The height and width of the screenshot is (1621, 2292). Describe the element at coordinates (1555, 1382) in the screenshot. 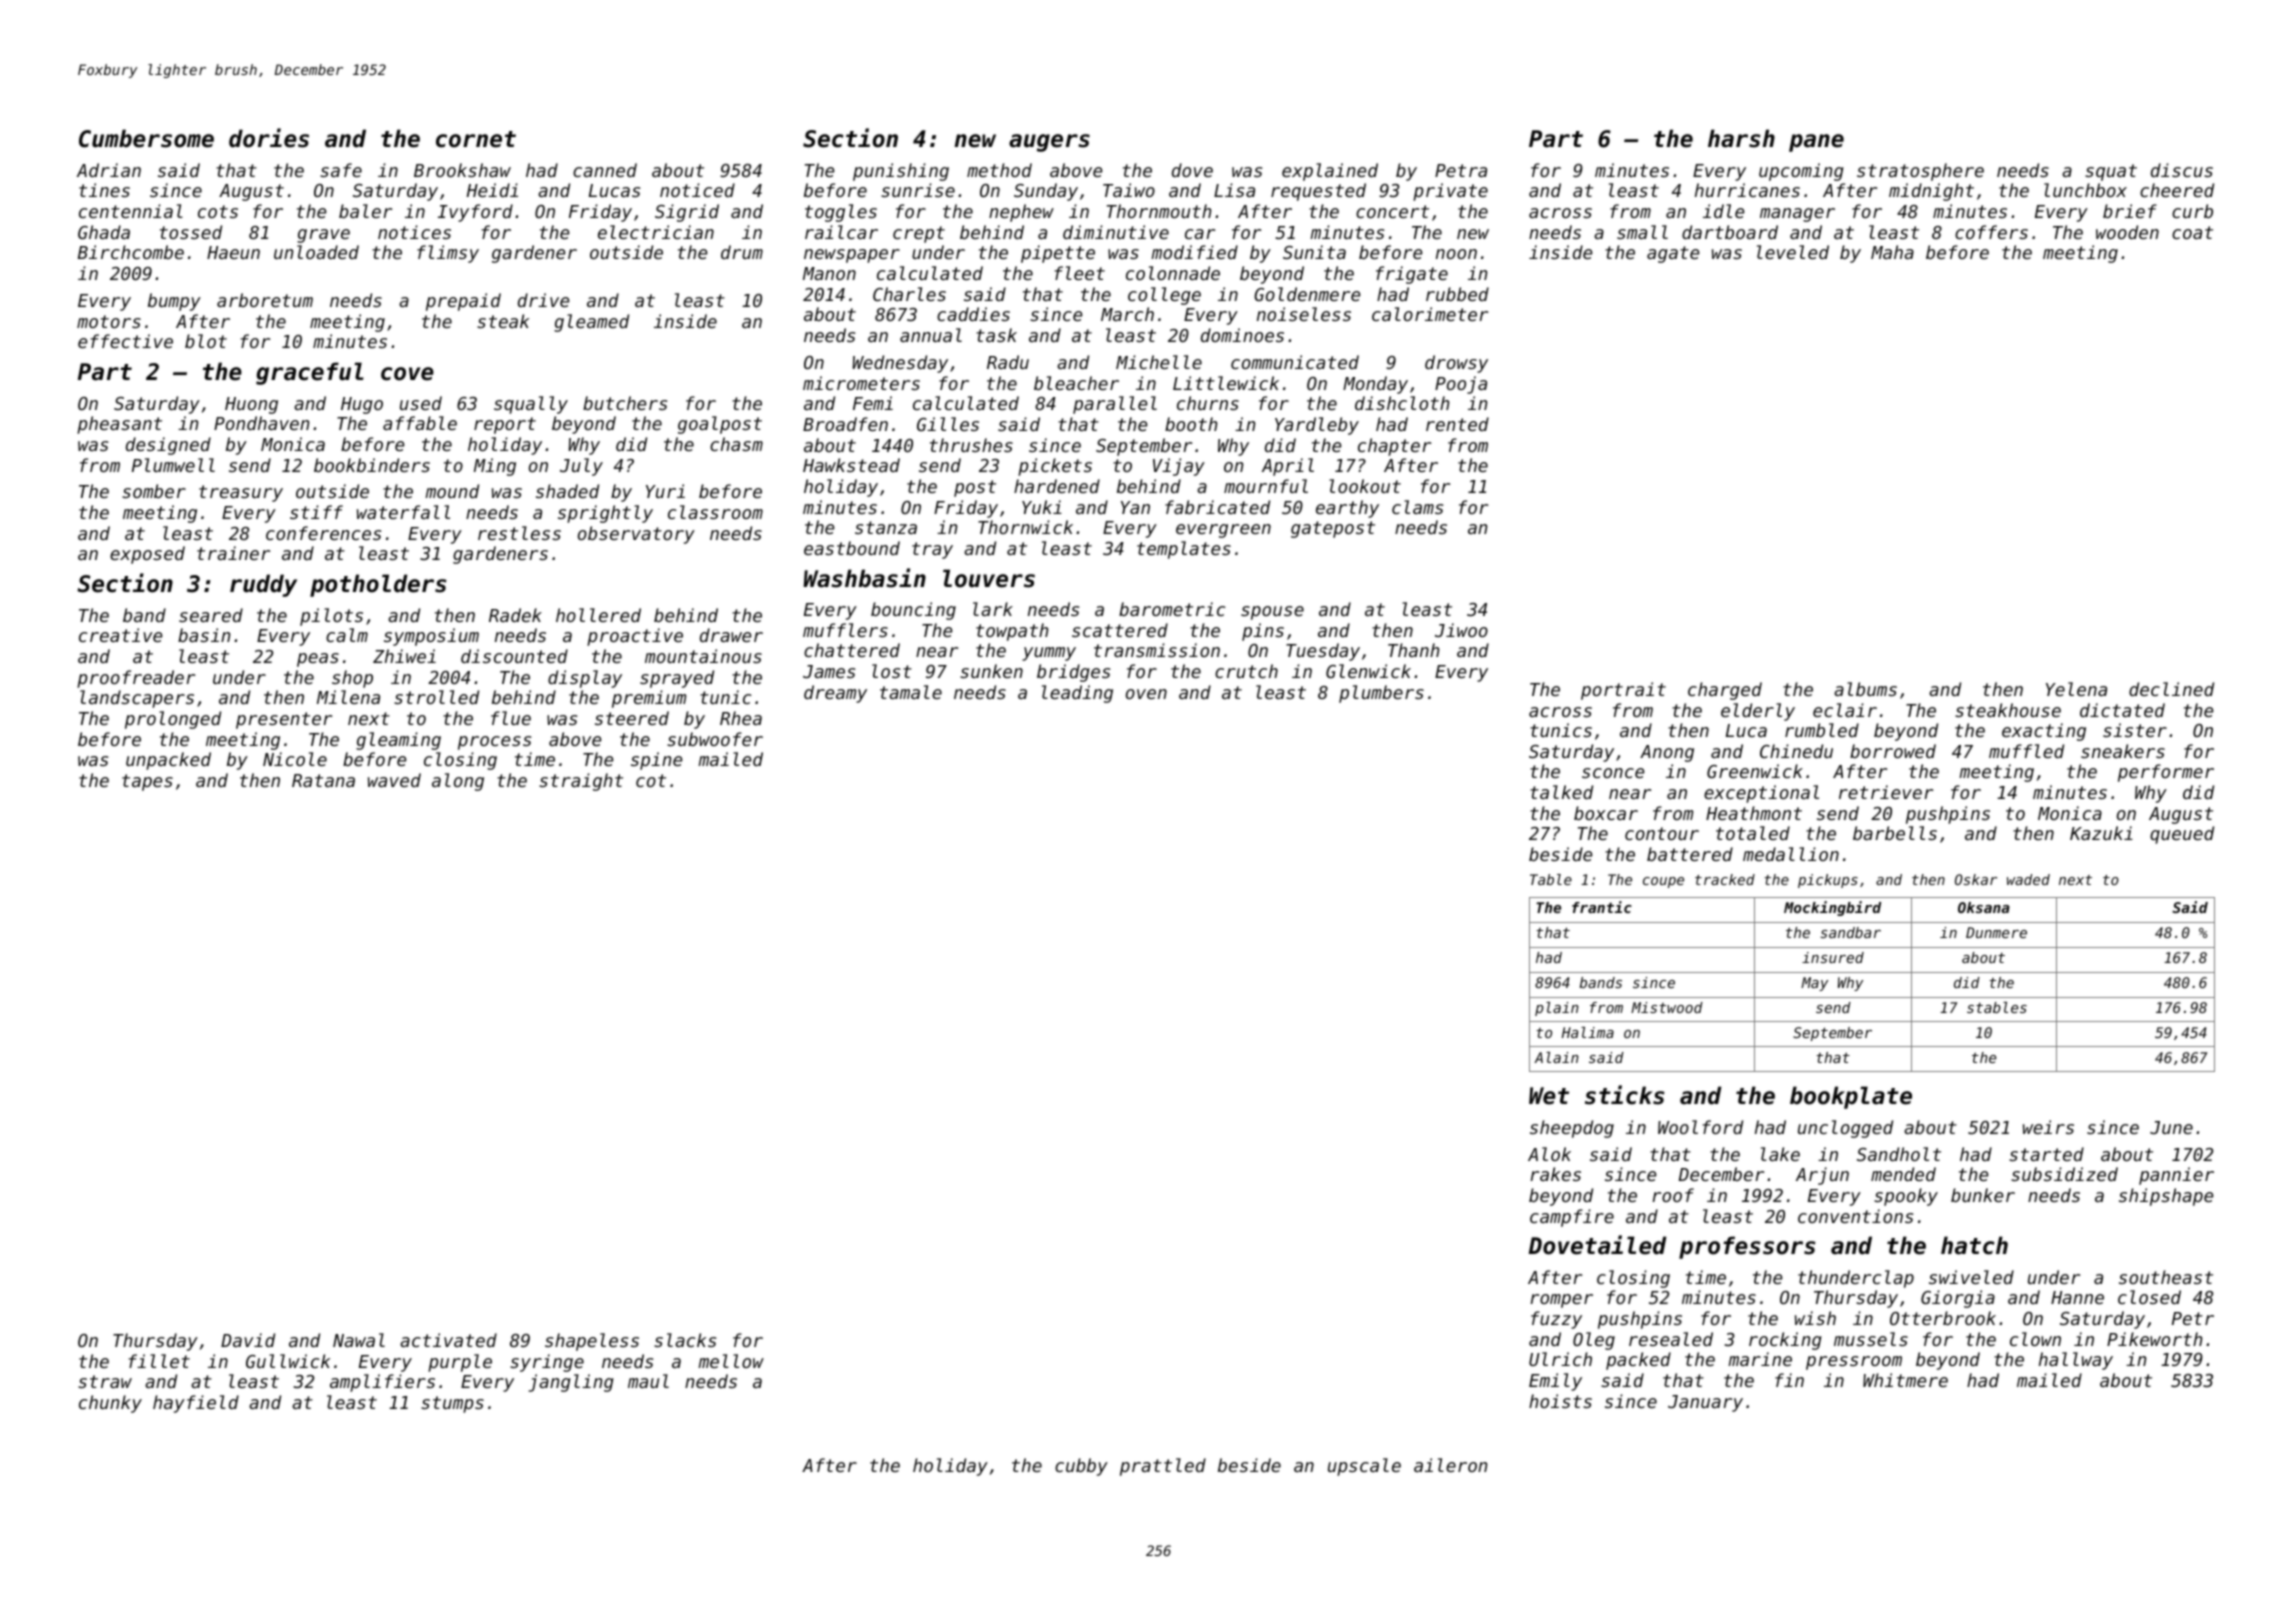

I see `Emily` at that location.
